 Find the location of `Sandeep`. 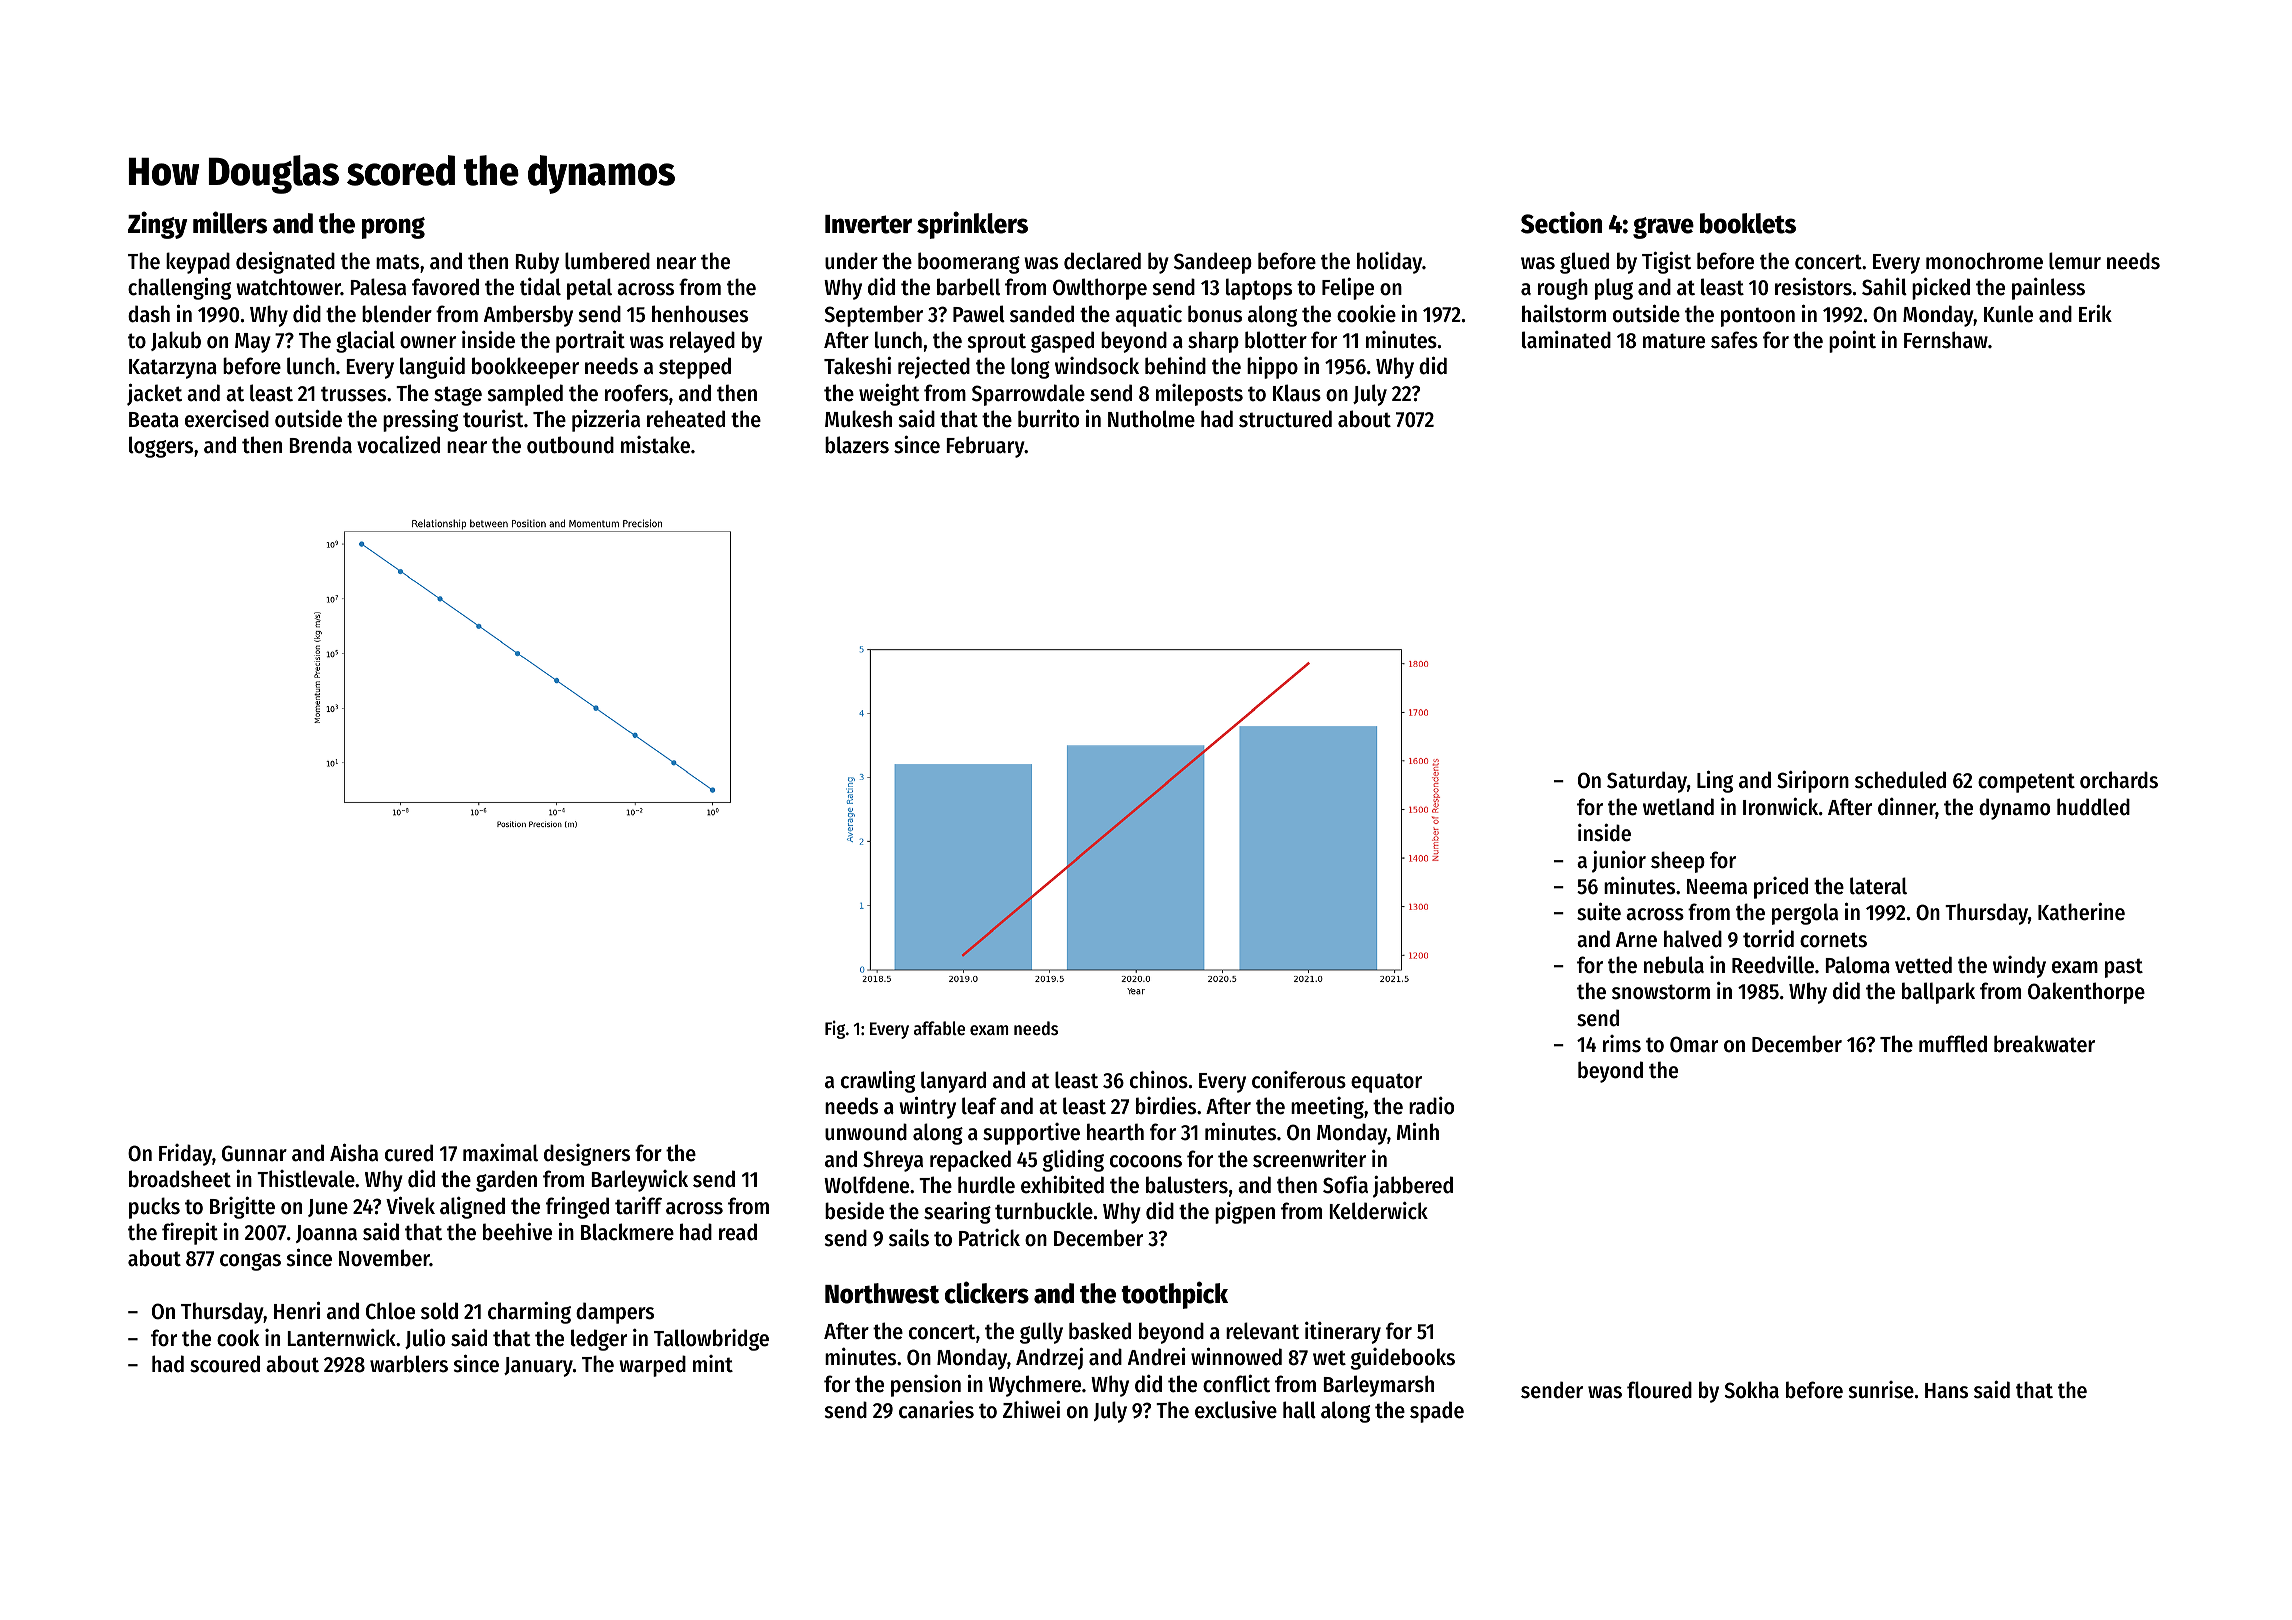

Sandeep is located at coordinates (1213, 263).
